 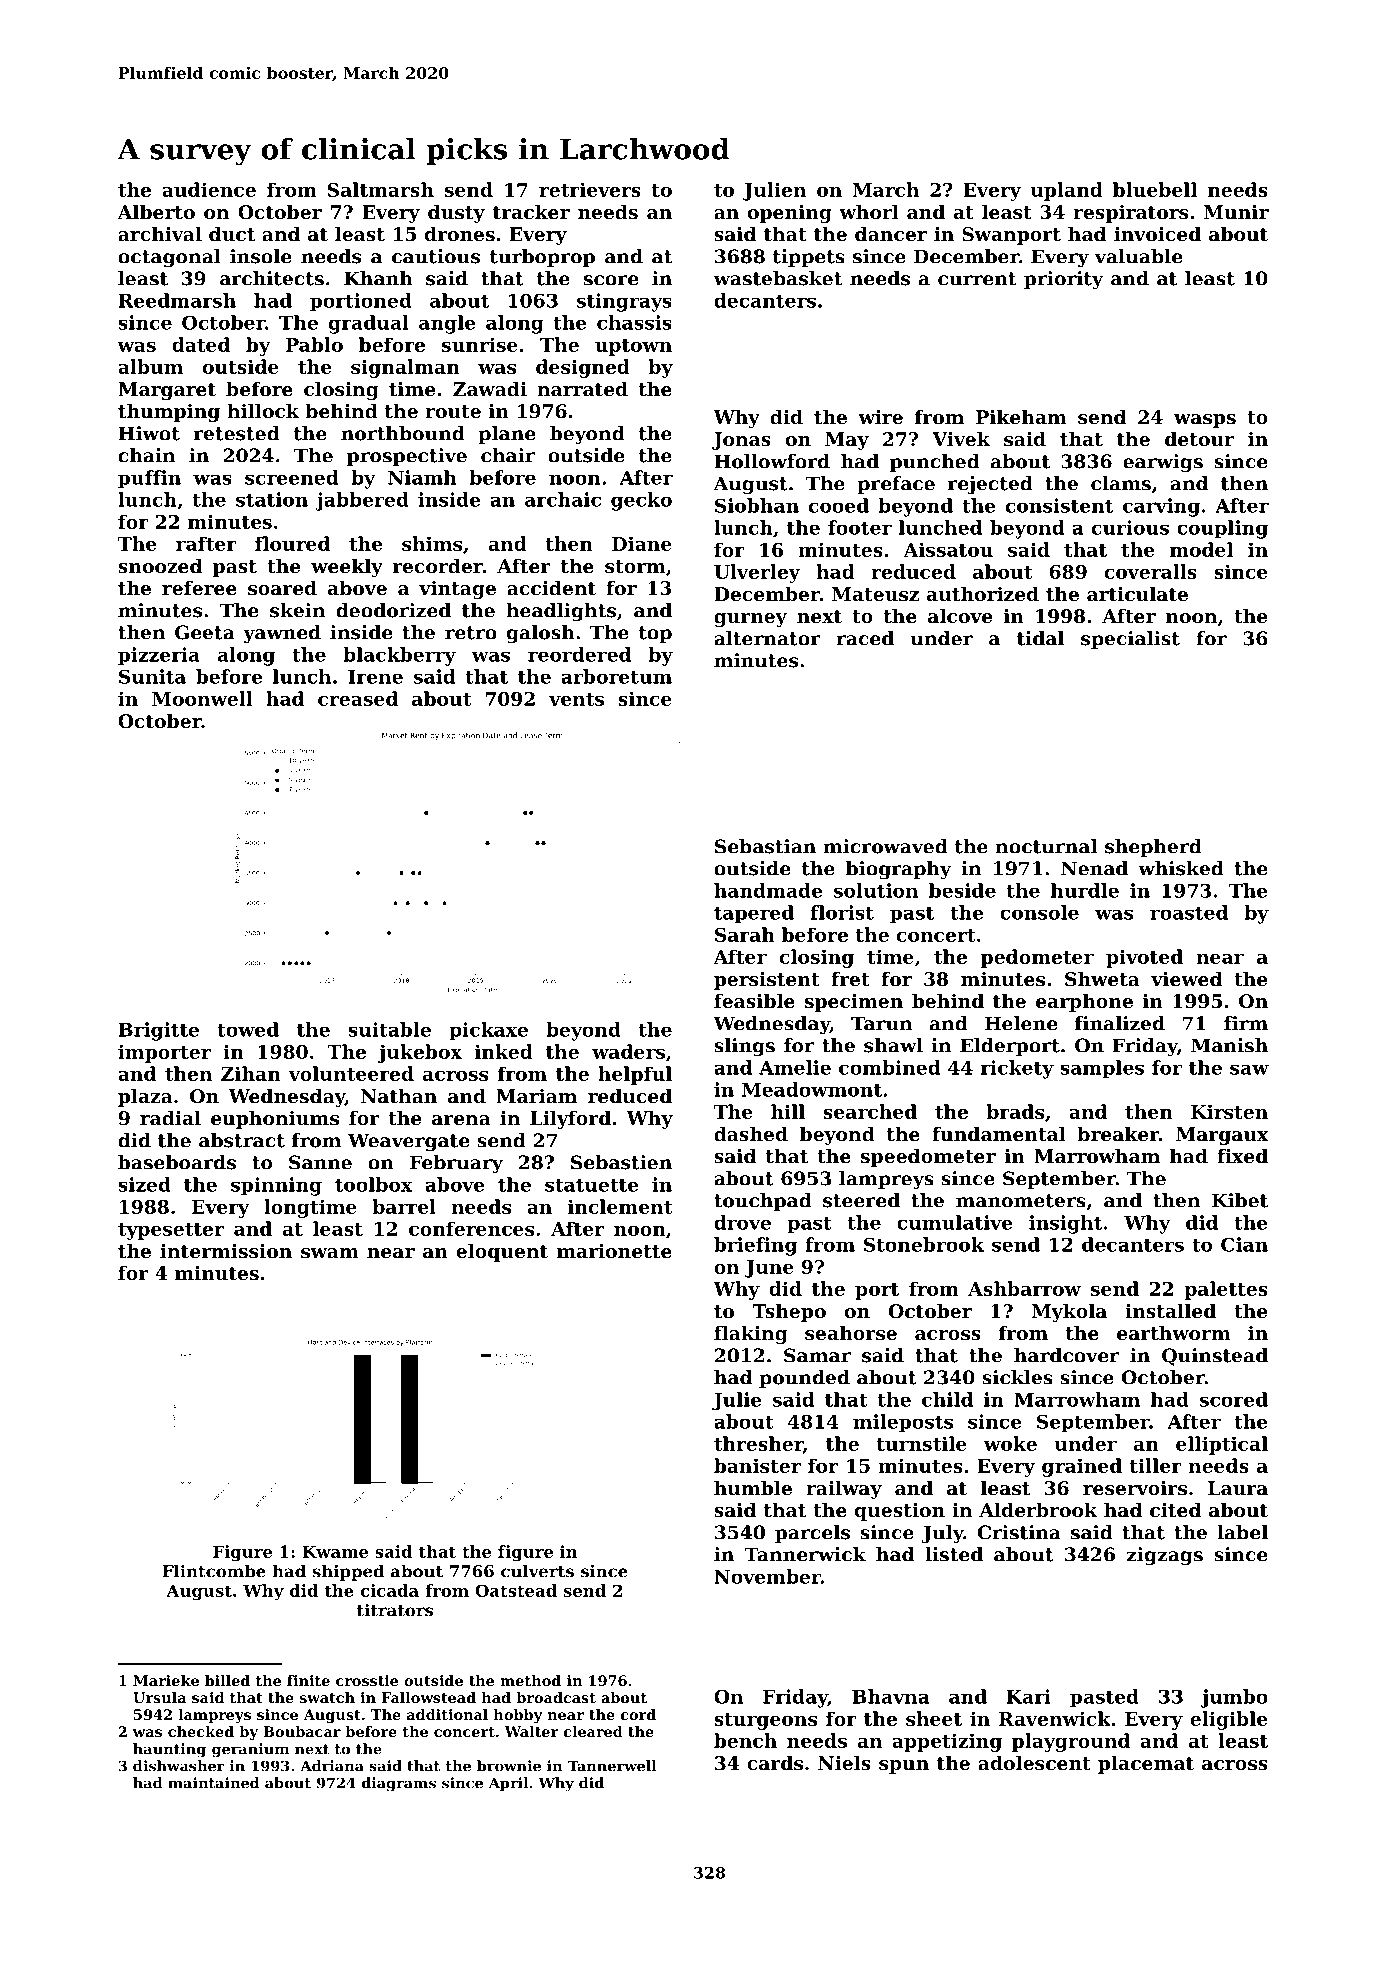 What do you see at coordinates (1236, 212) in the document?
I see `Munir` at bounding box center [1236, 212].
